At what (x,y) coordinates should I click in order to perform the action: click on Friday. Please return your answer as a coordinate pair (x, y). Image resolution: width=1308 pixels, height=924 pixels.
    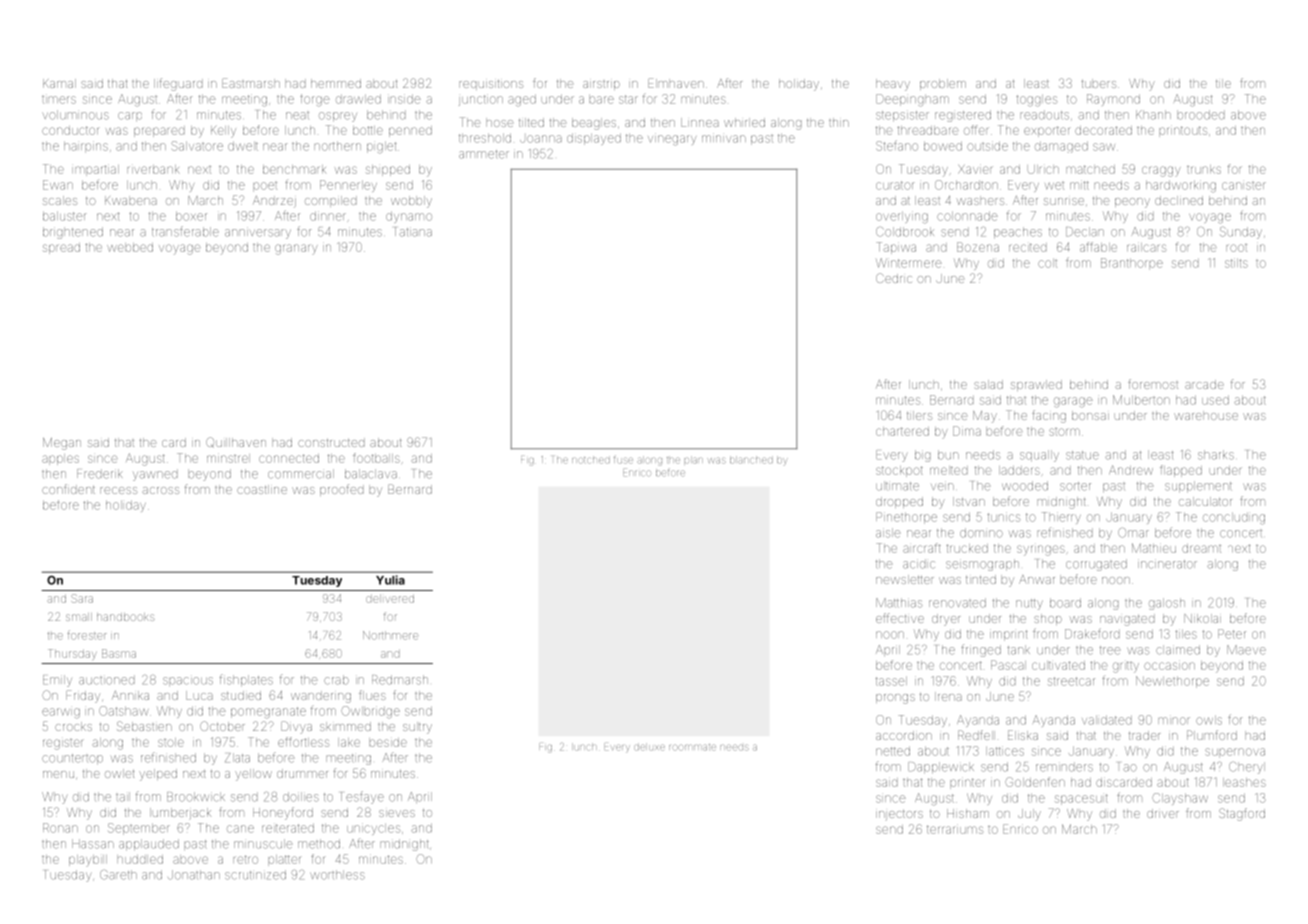
    Looking at the image, I should click on (83, 696).
